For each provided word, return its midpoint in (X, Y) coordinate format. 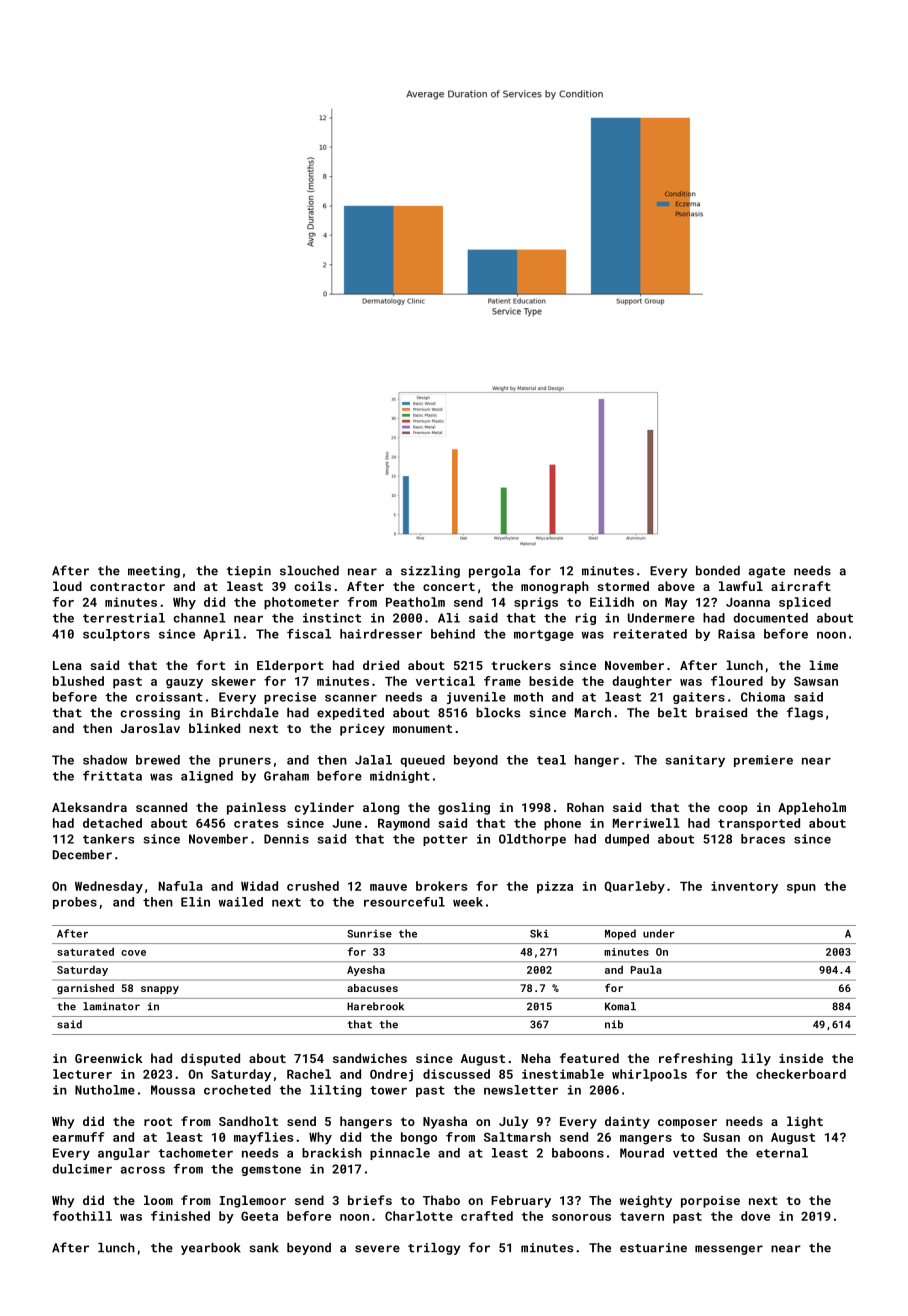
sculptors (116, 635)
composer (687, 1124)
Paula (646, 969)
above (676, 586)
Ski (539, 933)
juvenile (476, 698)
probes (75, 903)
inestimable (563, 1074)
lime (823, 665)
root (158, 1121)
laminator (111, 1006)
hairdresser (381, 634)
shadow (105, 760)
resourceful (404, 902)
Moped (620, 934)
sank (264, 1248)
